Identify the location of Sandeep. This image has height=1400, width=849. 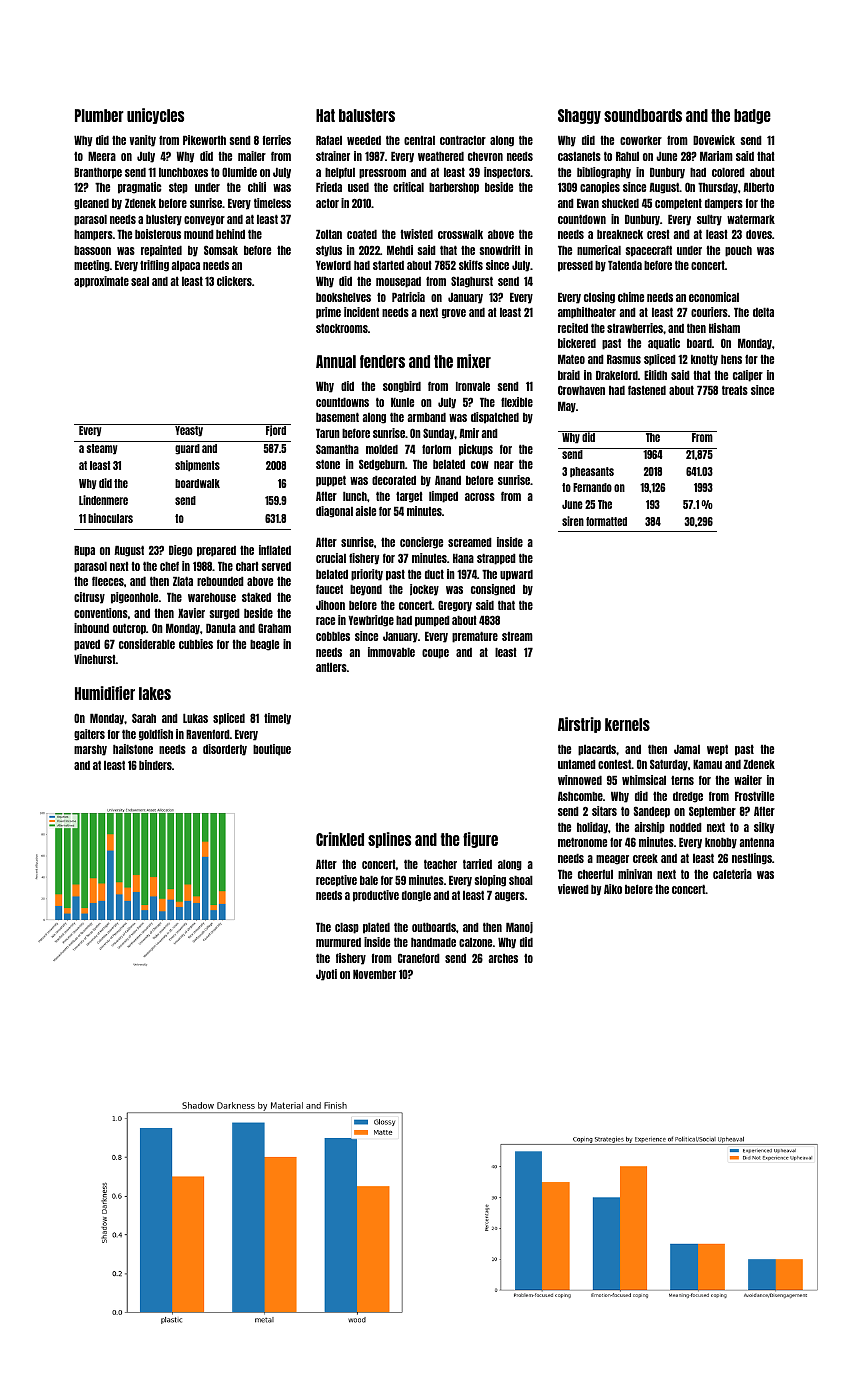
(651, 812).
